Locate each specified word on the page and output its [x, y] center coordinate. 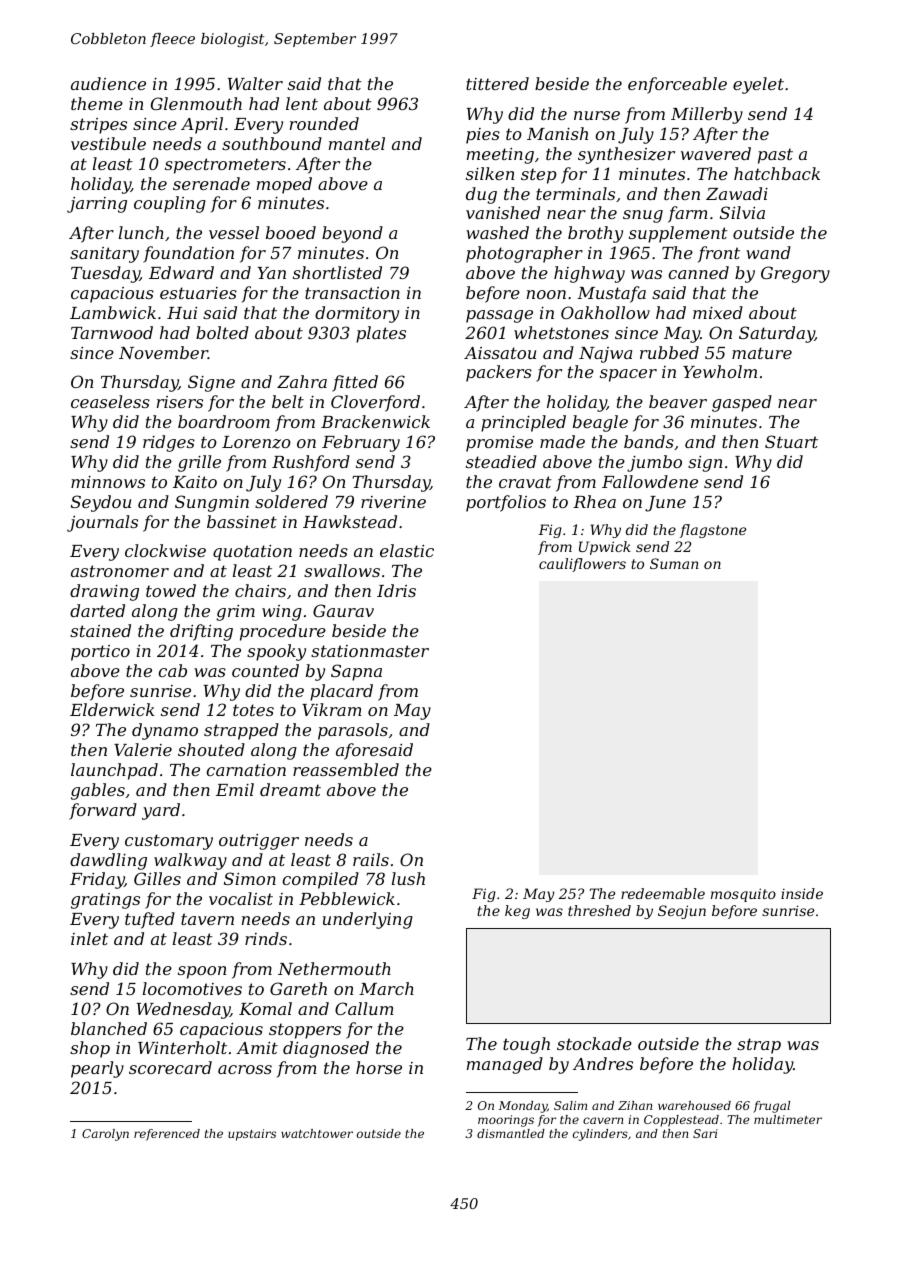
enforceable [677, 85]
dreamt [290, 789]
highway [589, 274]
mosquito [743, 895]
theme [97, 103]
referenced [167, 1135]
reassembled [346, 769]
